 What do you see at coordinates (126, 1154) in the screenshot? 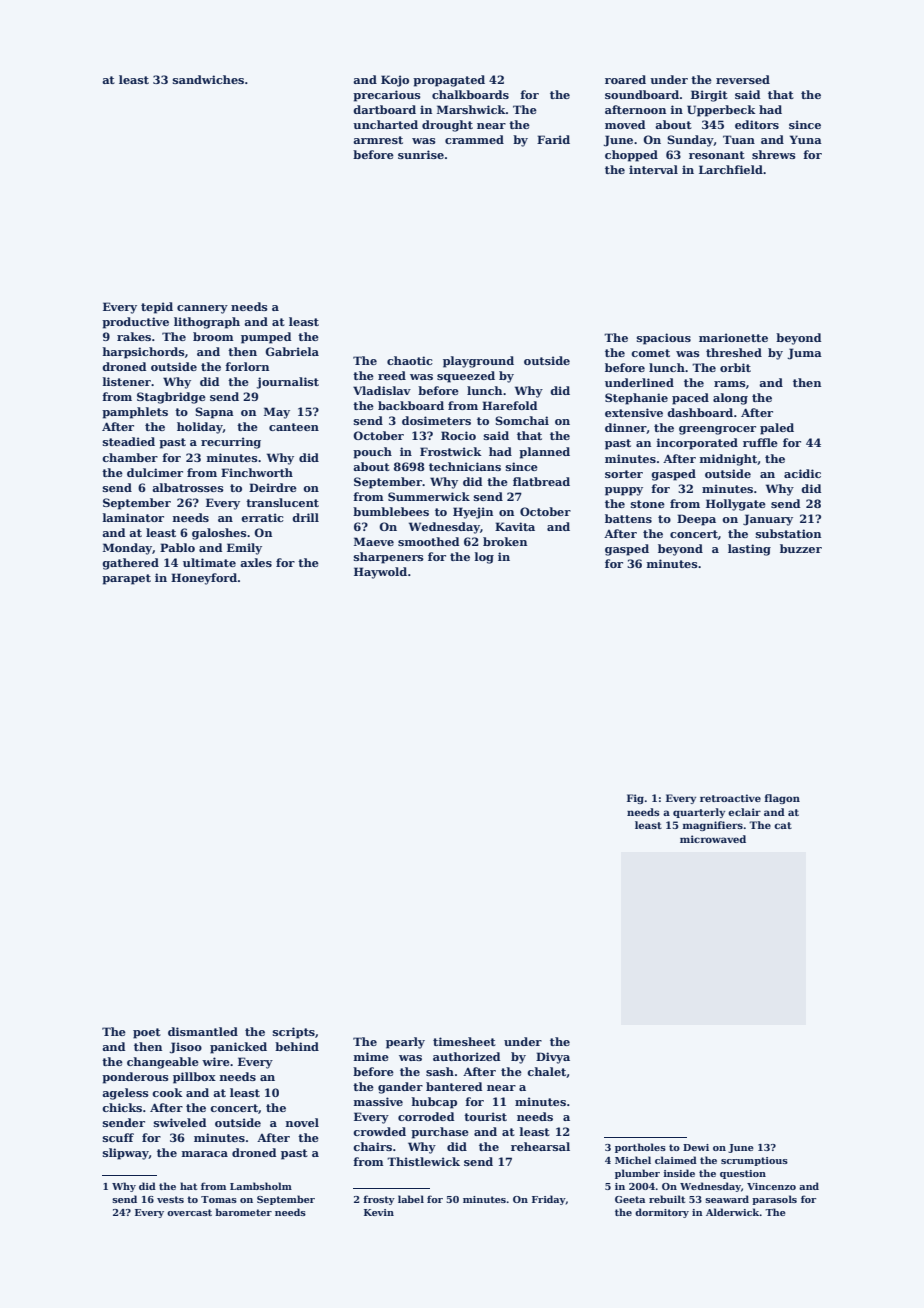
I see `slipway` at bounding box center [126, 1154].
